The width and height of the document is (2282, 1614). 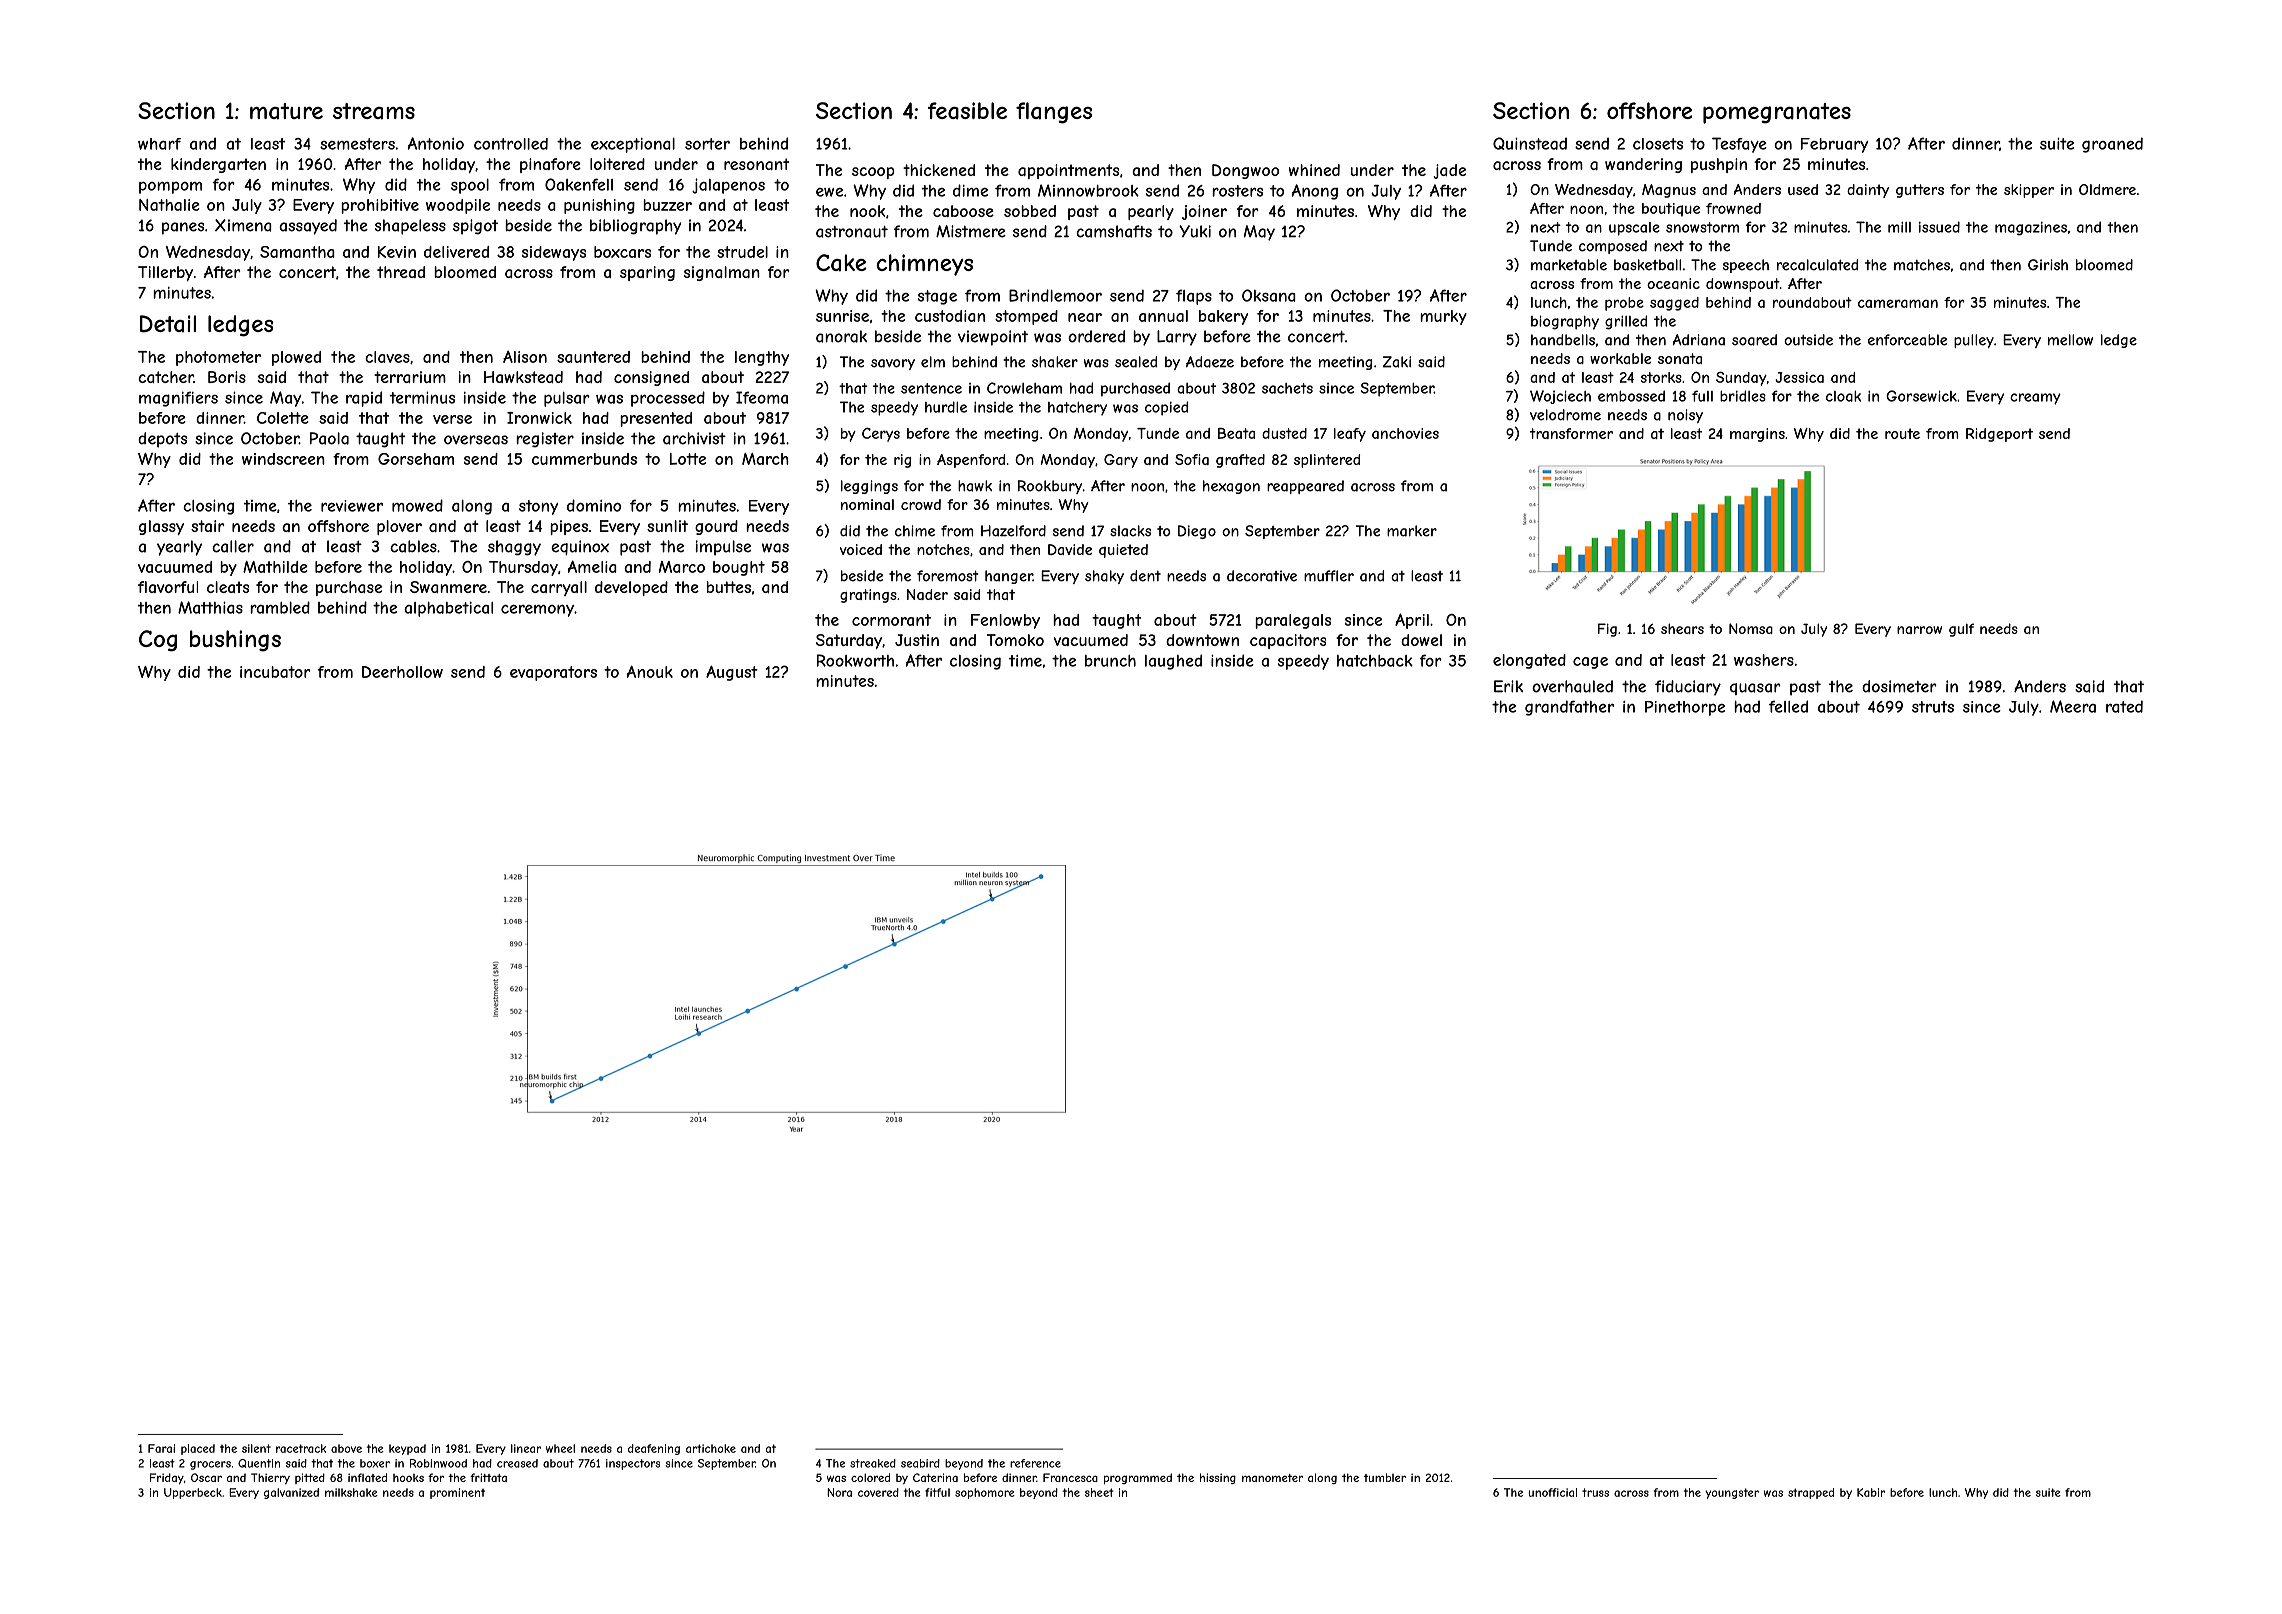 I want to click on strapped, so click(x=1811, y=1493).
